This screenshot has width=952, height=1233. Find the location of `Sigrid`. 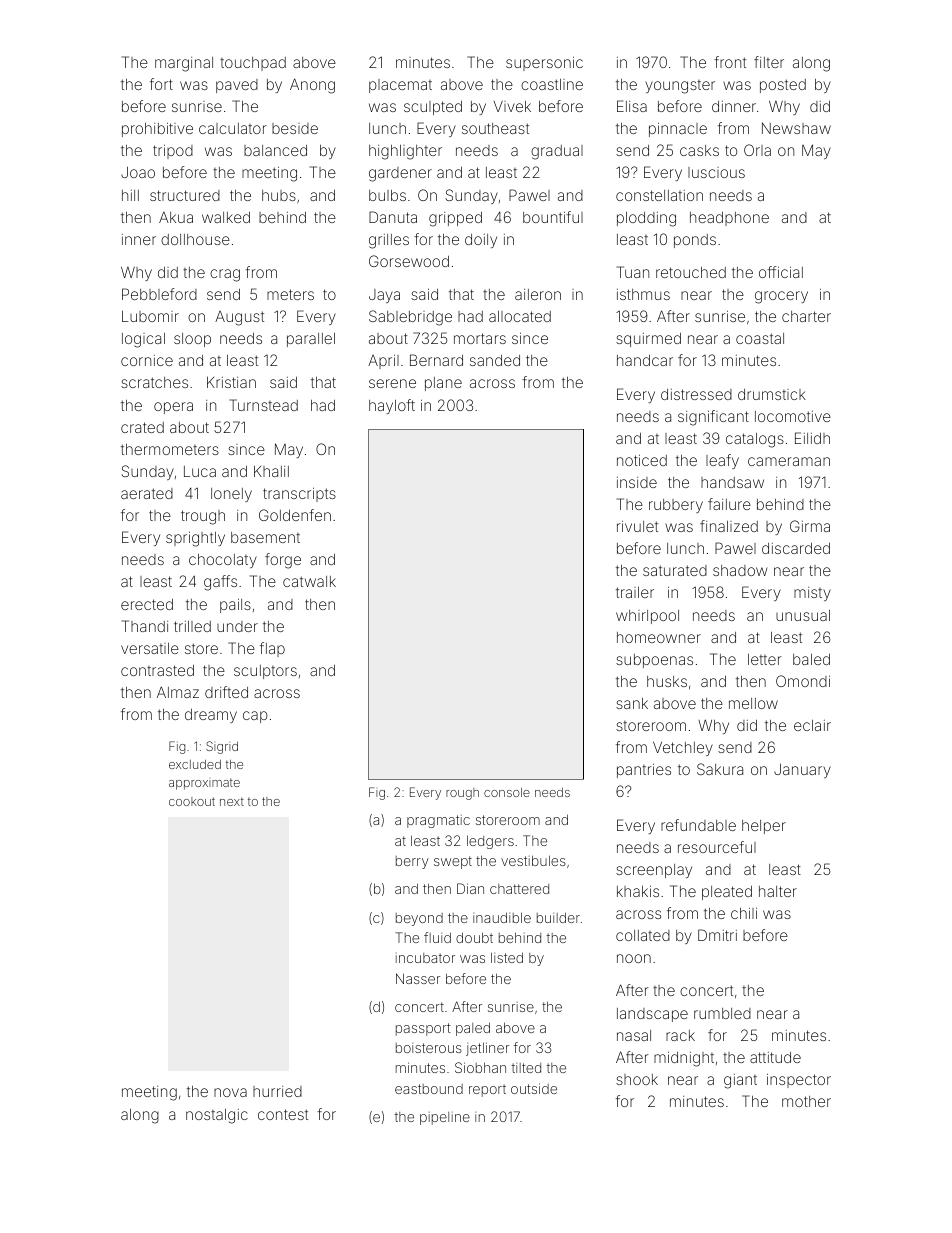

Sigrid is located at coordinates (222, 747).
